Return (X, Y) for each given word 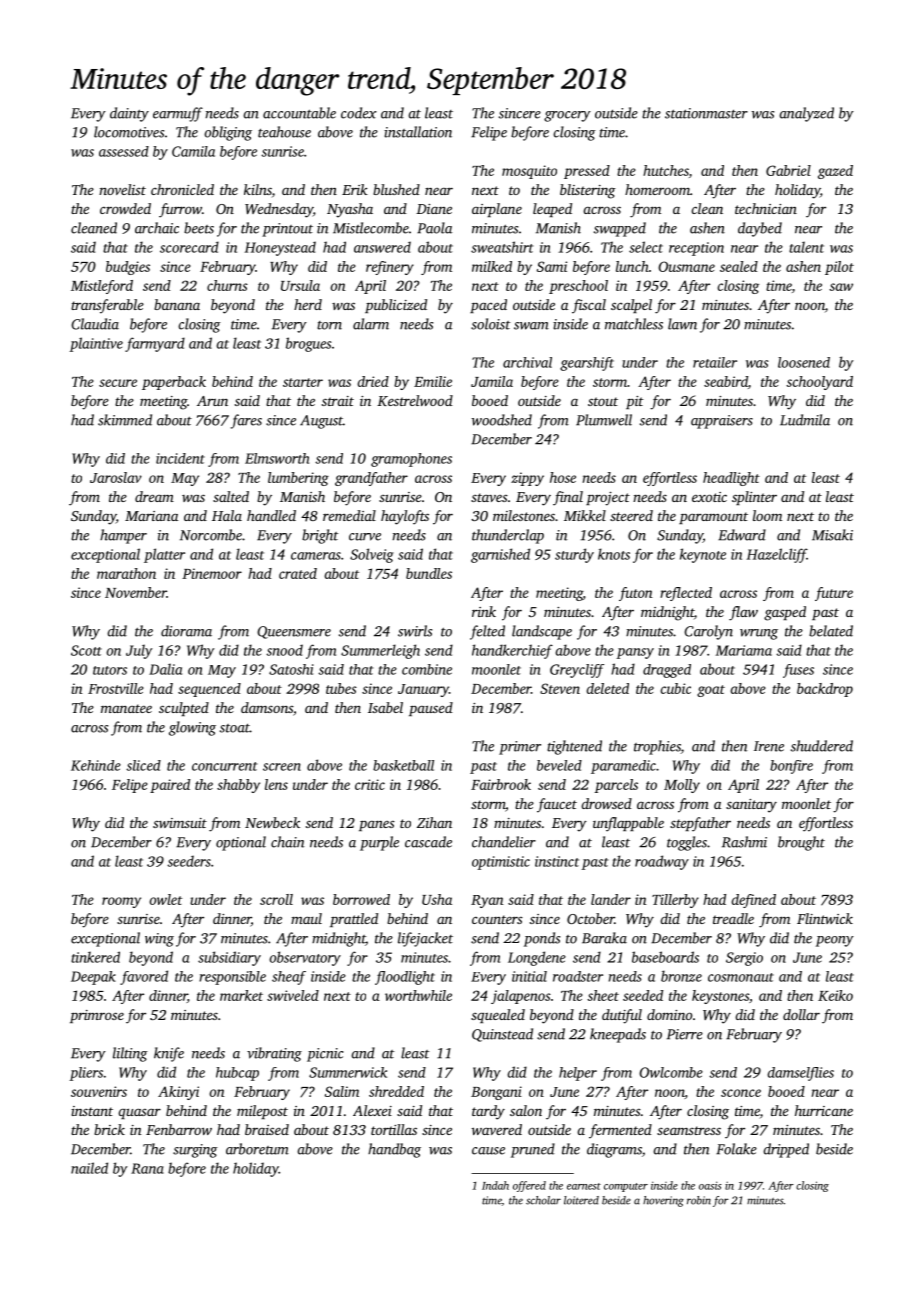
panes (377, 825)
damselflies (801, 1074)
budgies (128, 268)
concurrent (224, 766)
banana (177, 304)
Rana (147, 1168)
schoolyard (819, 383)
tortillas (394, 1129)
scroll (276, 899)
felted (487, 632)
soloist (490, 324)
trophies (657, 747)
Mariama (744, 650)
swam (531, 326)
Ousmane (686, 266)
